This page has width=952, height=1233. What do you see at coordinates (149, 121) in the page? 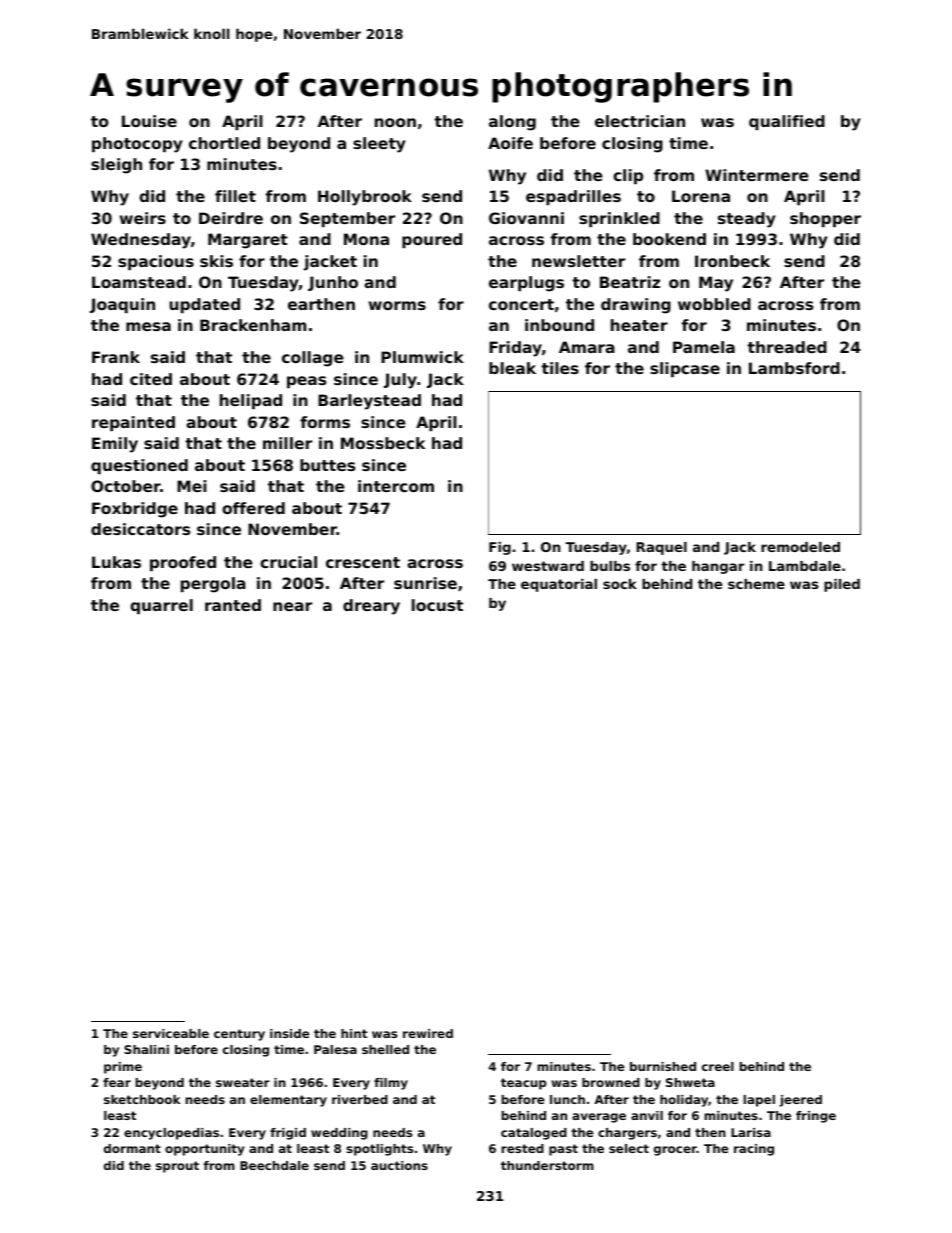
I see `Louise` at bounding box center [149, 121].
